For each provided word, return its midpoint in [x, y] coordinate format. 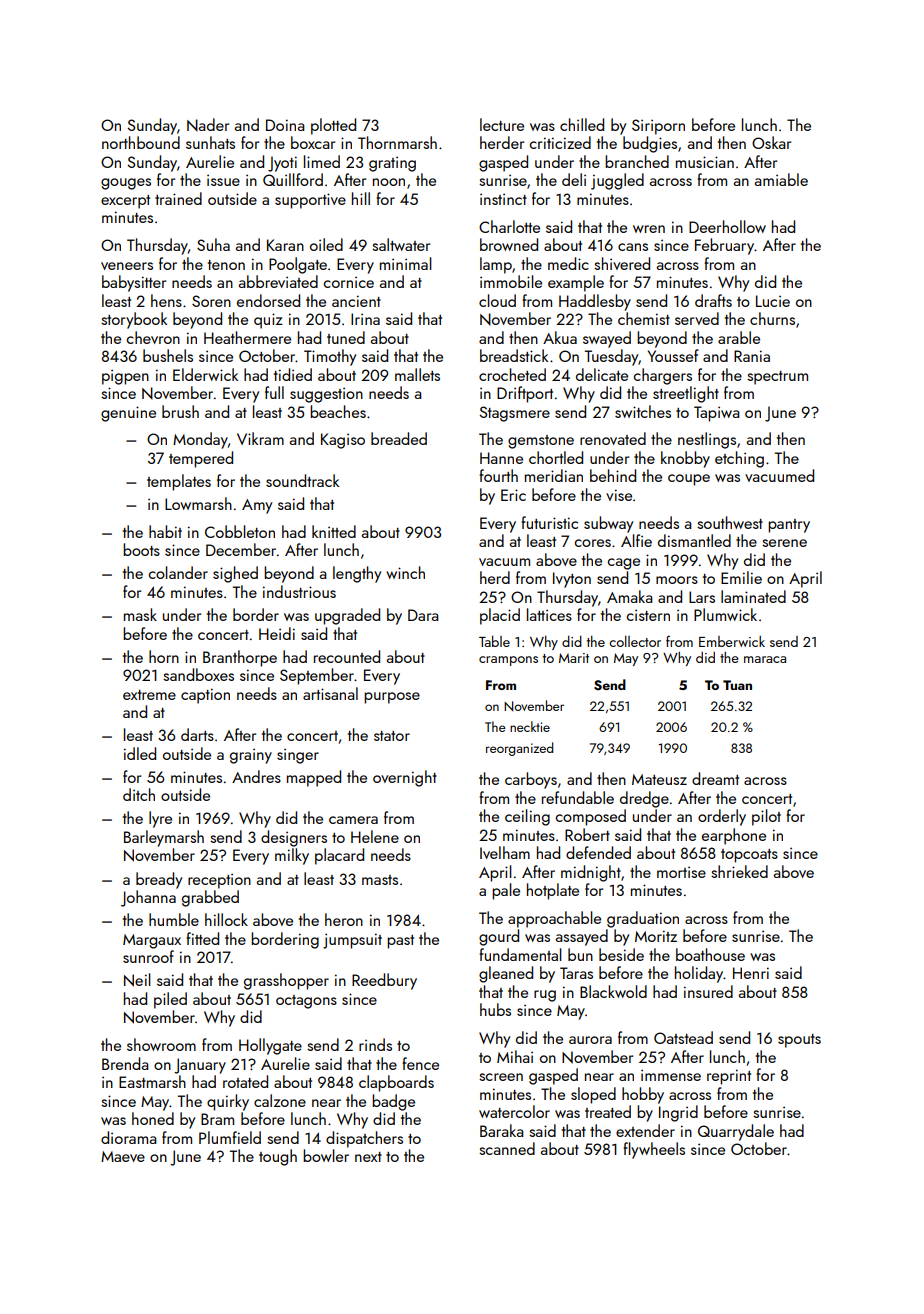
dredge [644, 799]
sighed [235, 574]
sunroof [148, 956]
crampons [508, 661]
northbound [141, 142]
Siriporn [658, 127]
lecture [502, 124]
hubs [495, 1009]
